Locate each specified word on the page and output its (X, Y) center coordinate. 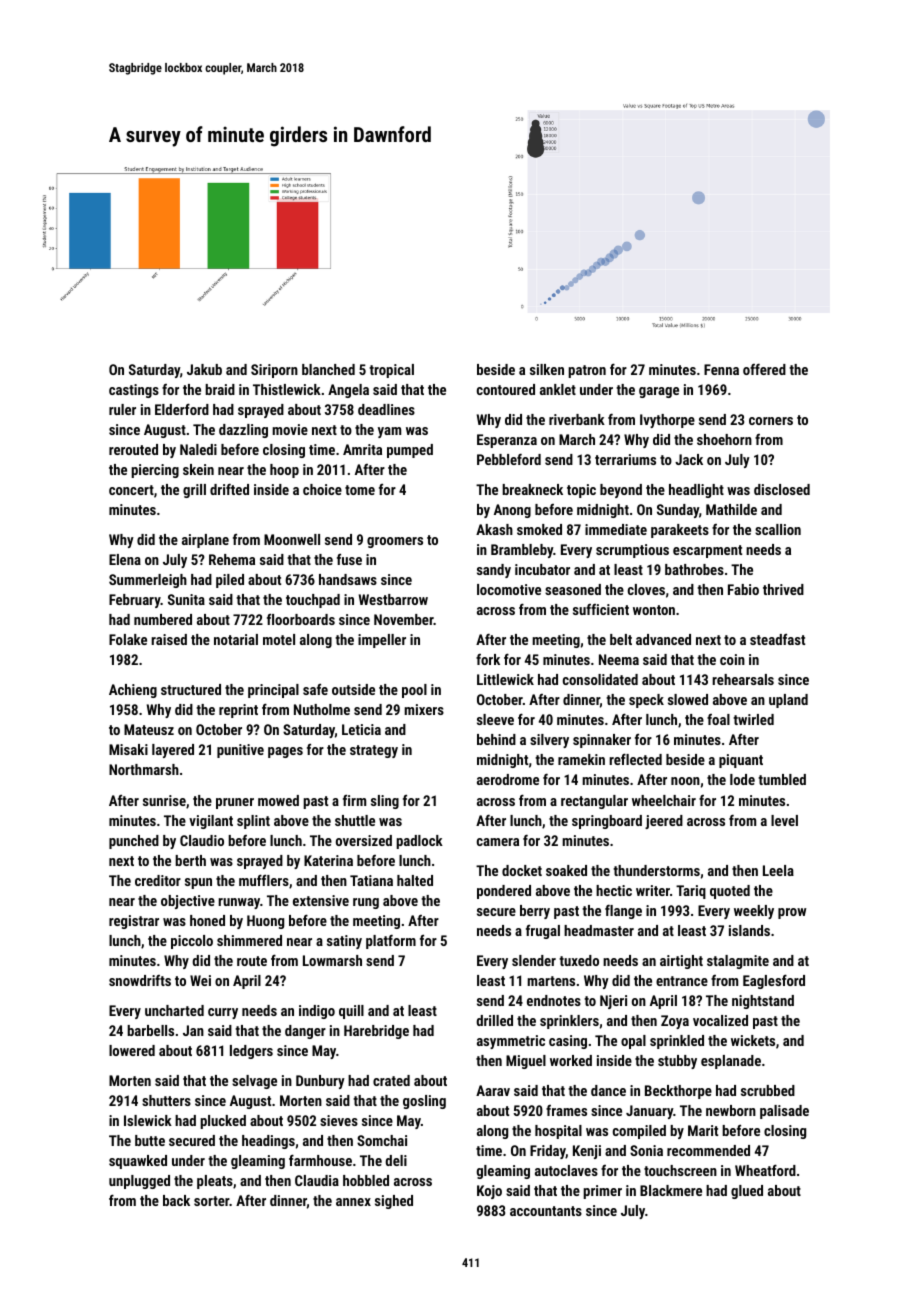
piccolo (192, 942)
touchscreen (680, 1170)
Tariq (691, 892)
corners (771, 421)
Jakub (204, 369)
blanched (328, 369)
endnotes (554, 1000)
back (176, 1200)
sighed (394, 1202)
